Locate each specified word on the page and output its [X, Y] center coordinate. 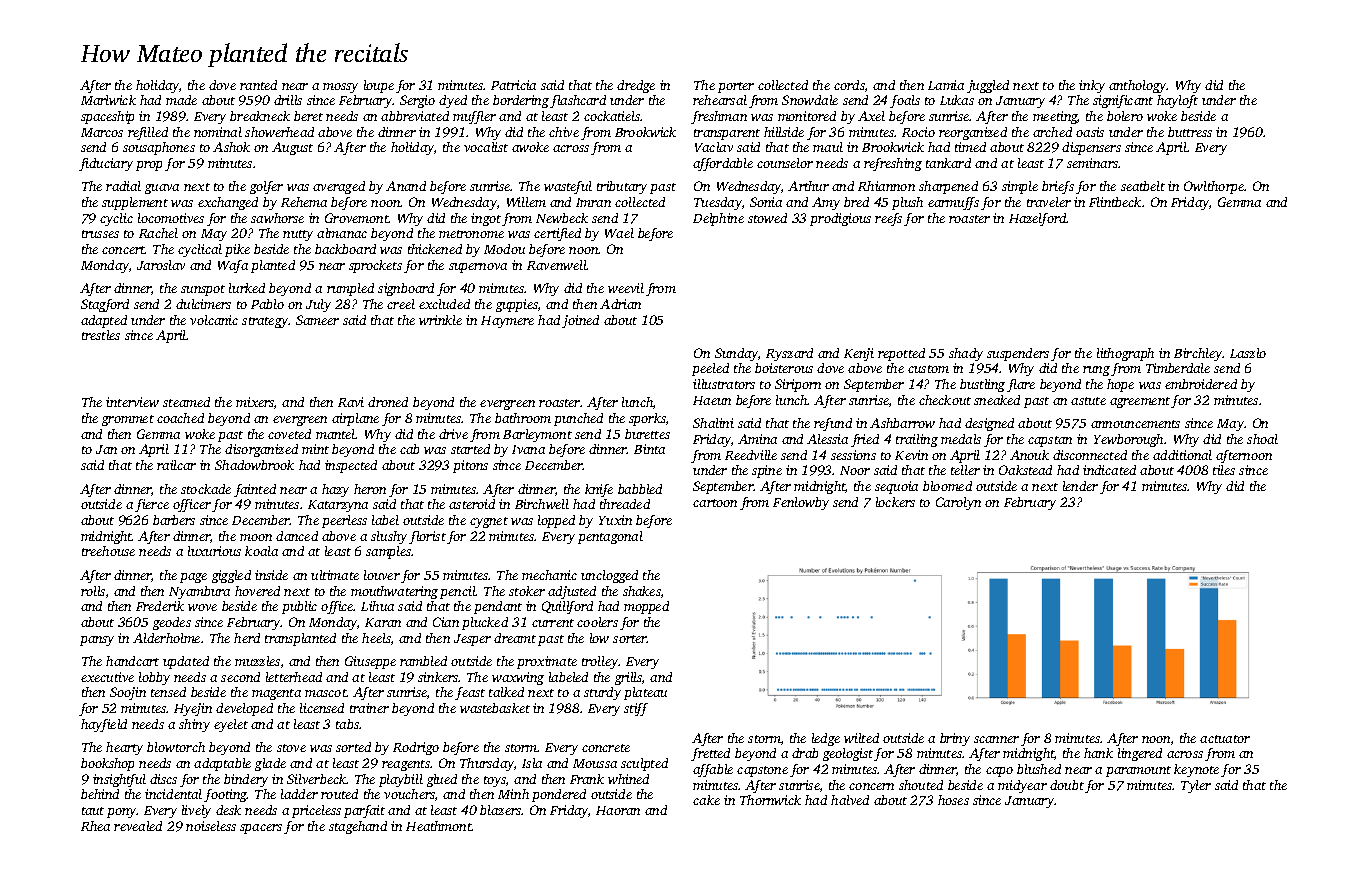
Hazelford [1038, 219]
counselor [785, 163]
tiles [1224, 470]
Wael [619, 233]
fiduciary [106, 164]
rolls [93, 591]
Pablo [267, 304]
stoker [527, 591]
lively [196, 811]
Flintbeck [1115, 202]
